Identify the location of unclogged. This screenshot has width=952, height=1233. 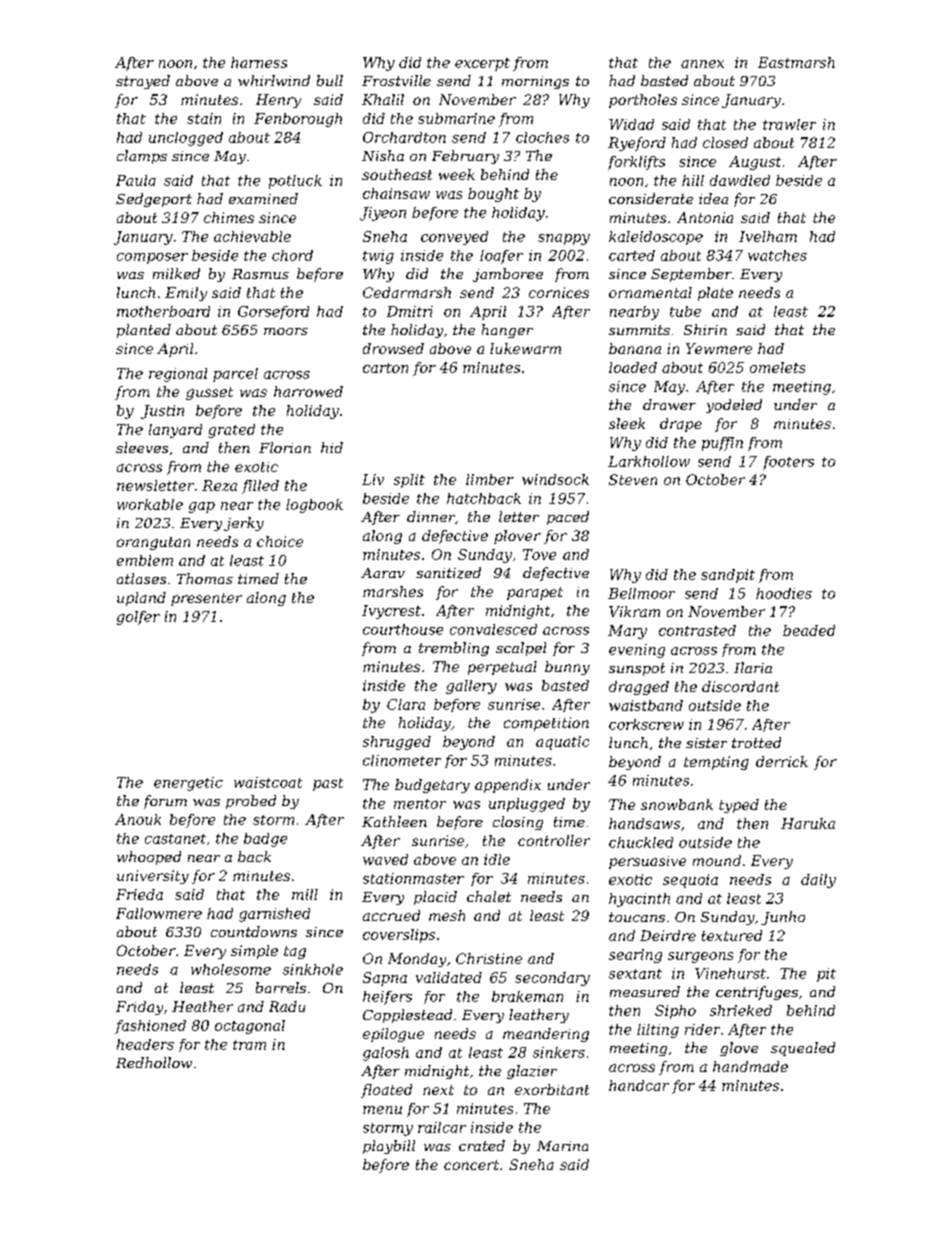
(186, 139).
